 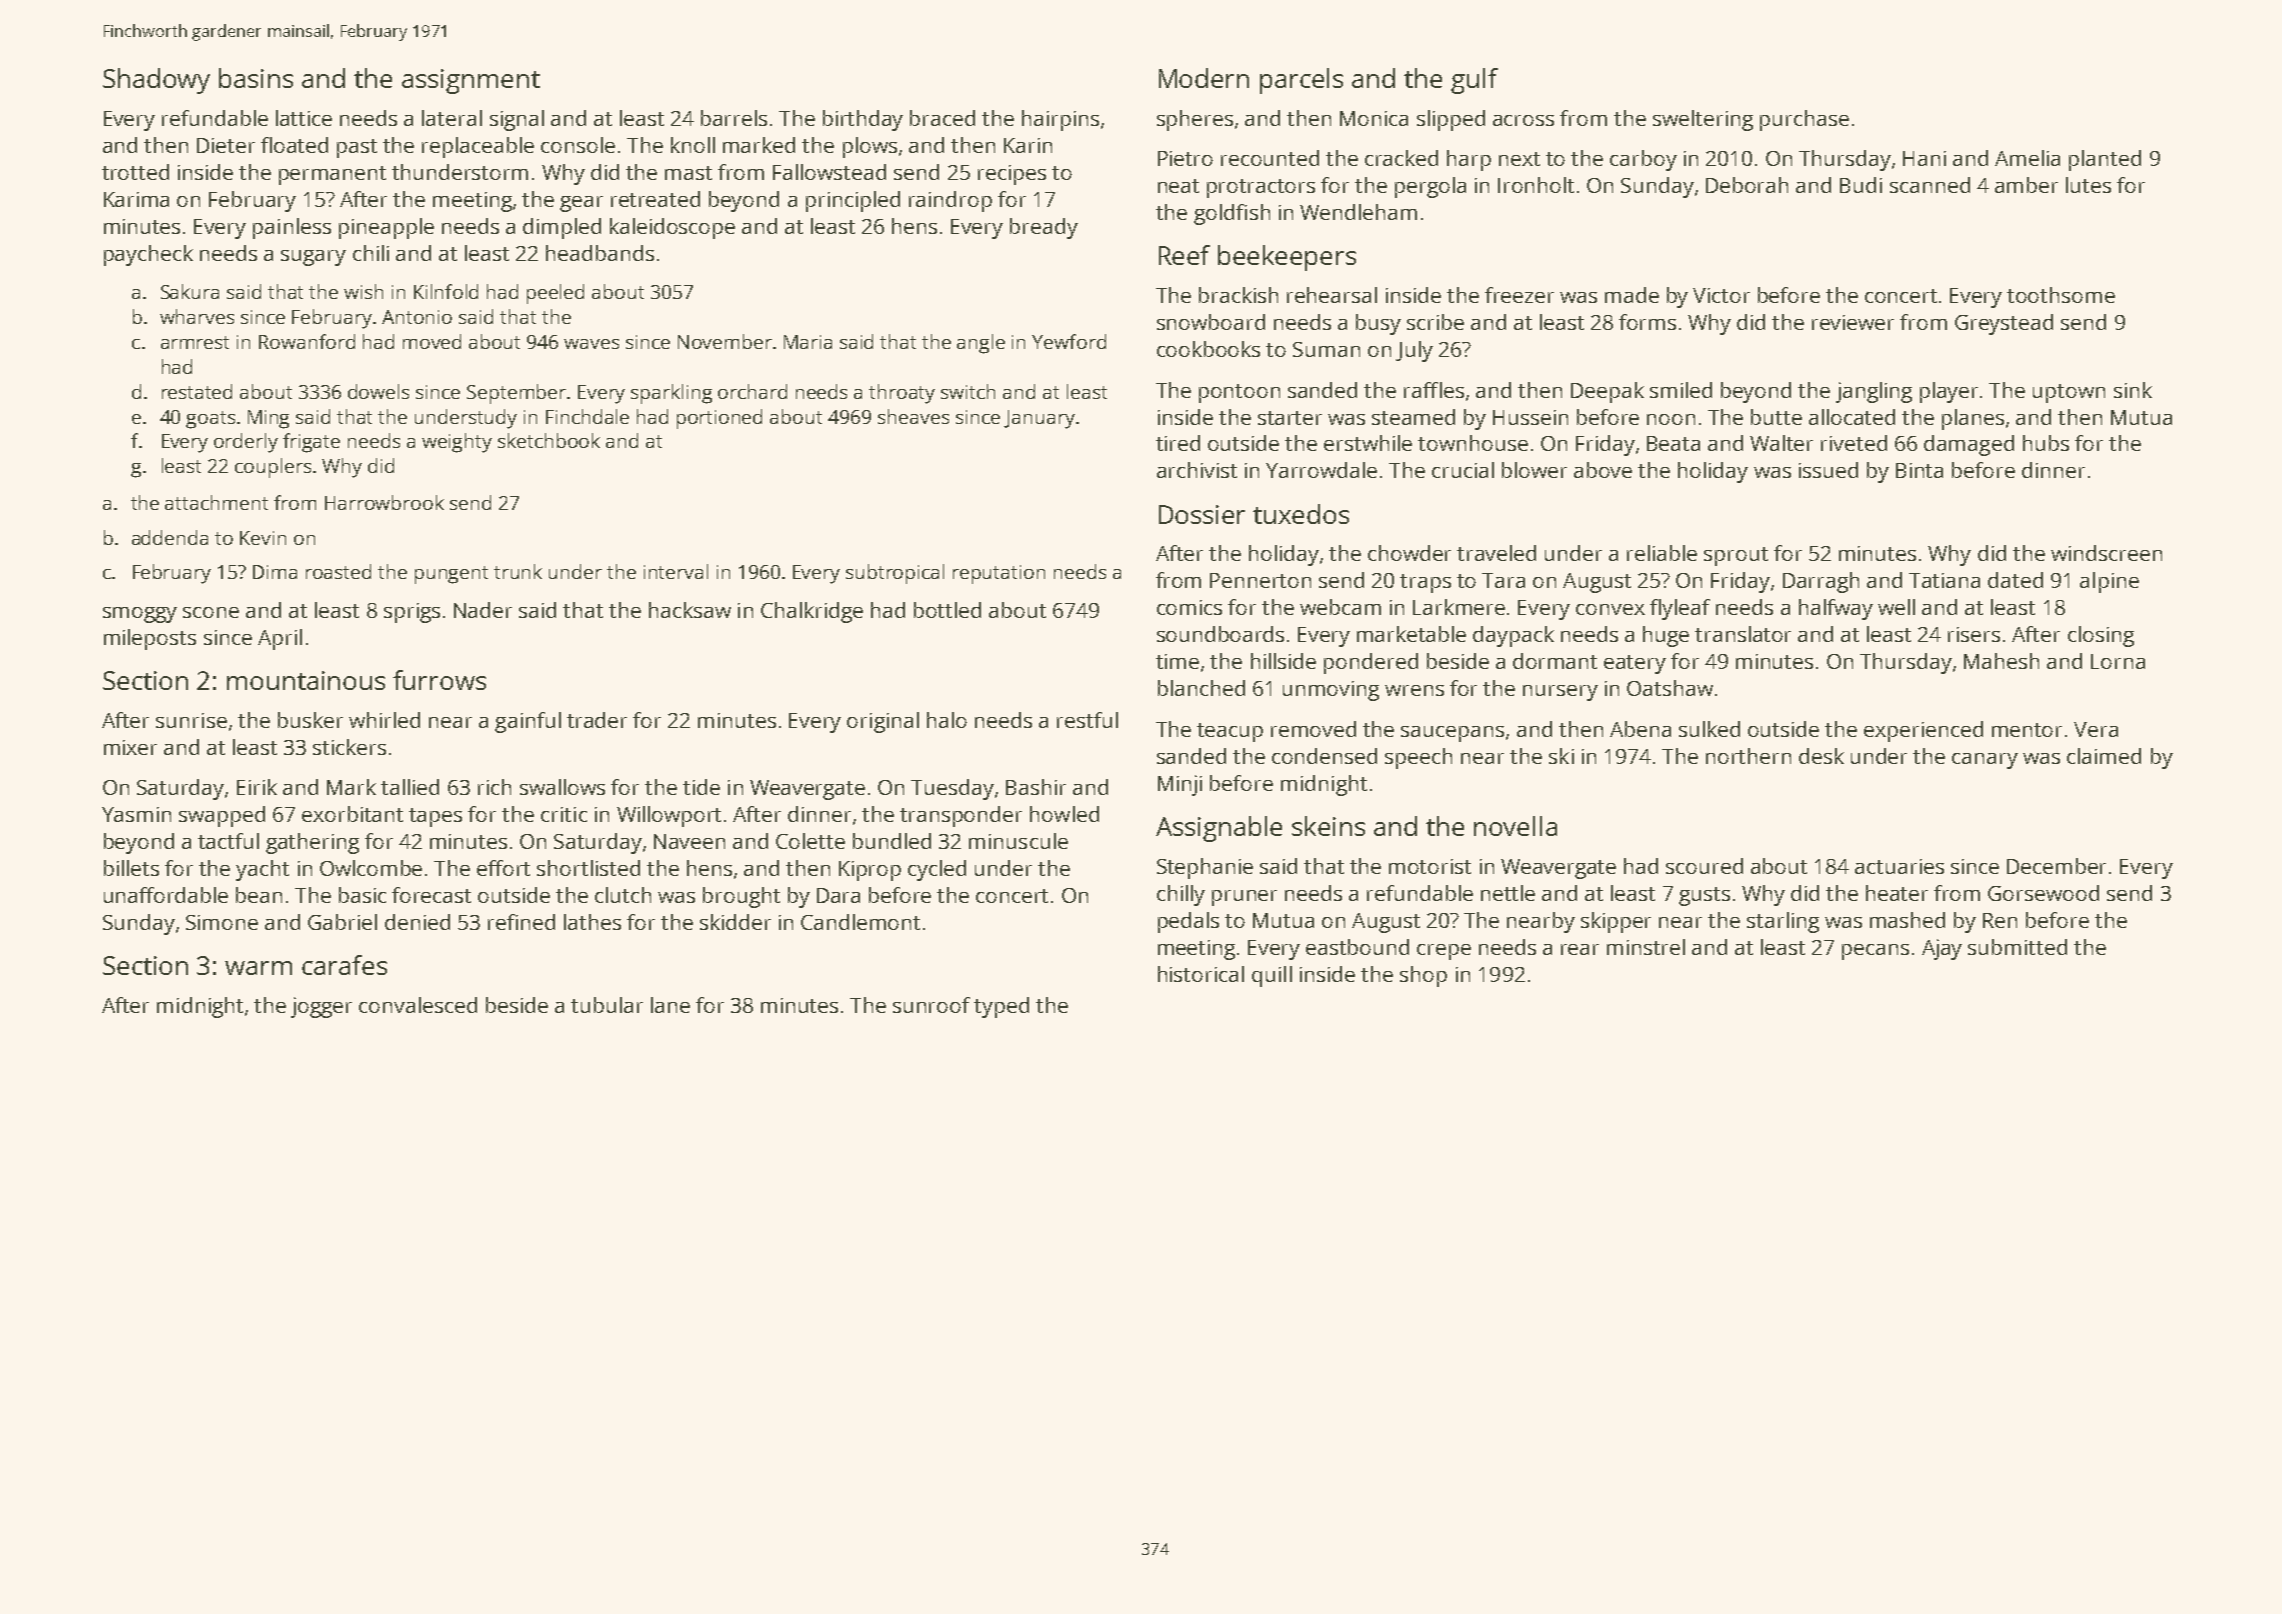 What do you see at coordinates (1069, 341) in the image?
I see `Yewford` at bounding box center [1069, 341].
